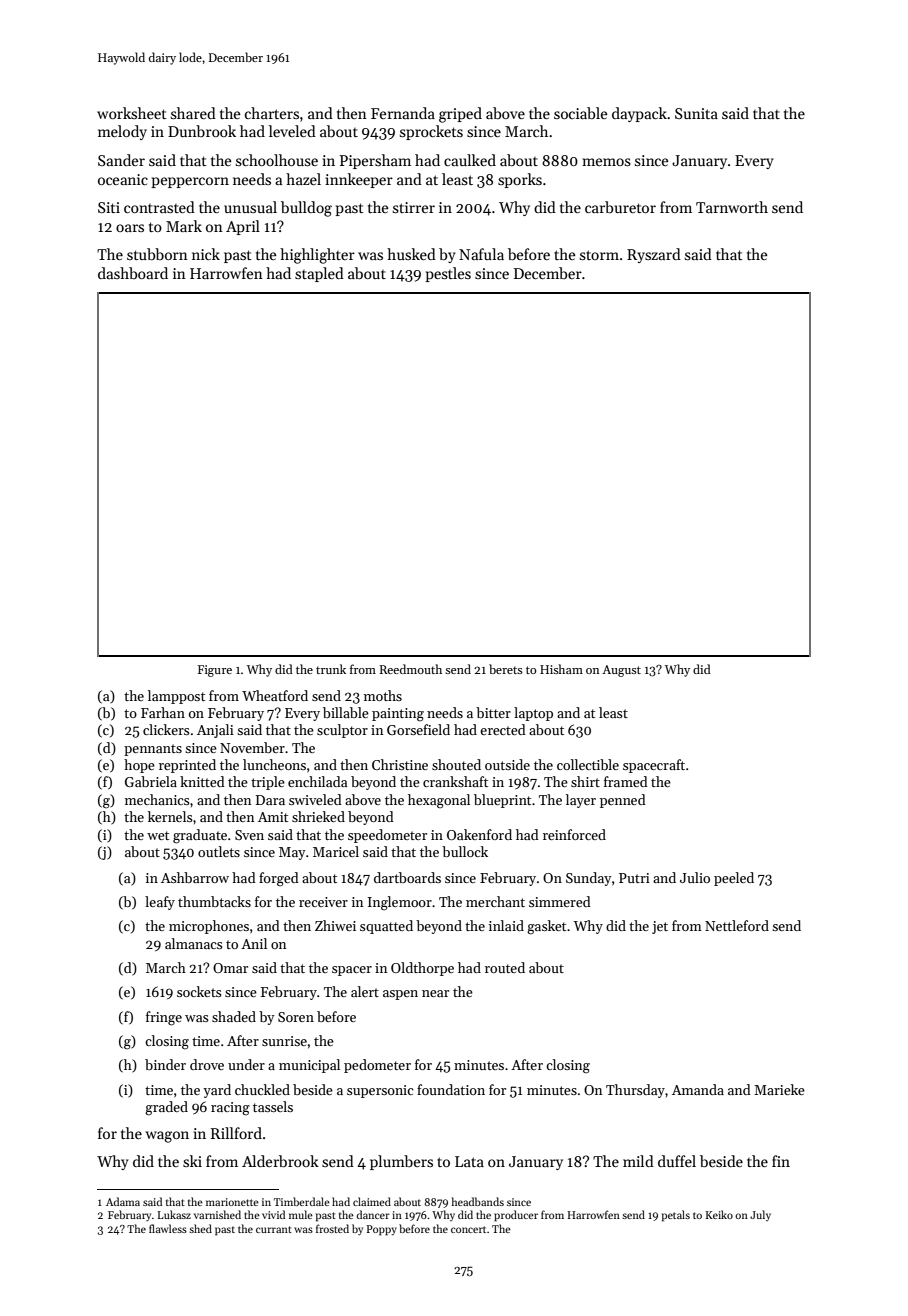  Describe the element at coordinates (732, 207) in the document. I see `Tarnworth` at that location.
